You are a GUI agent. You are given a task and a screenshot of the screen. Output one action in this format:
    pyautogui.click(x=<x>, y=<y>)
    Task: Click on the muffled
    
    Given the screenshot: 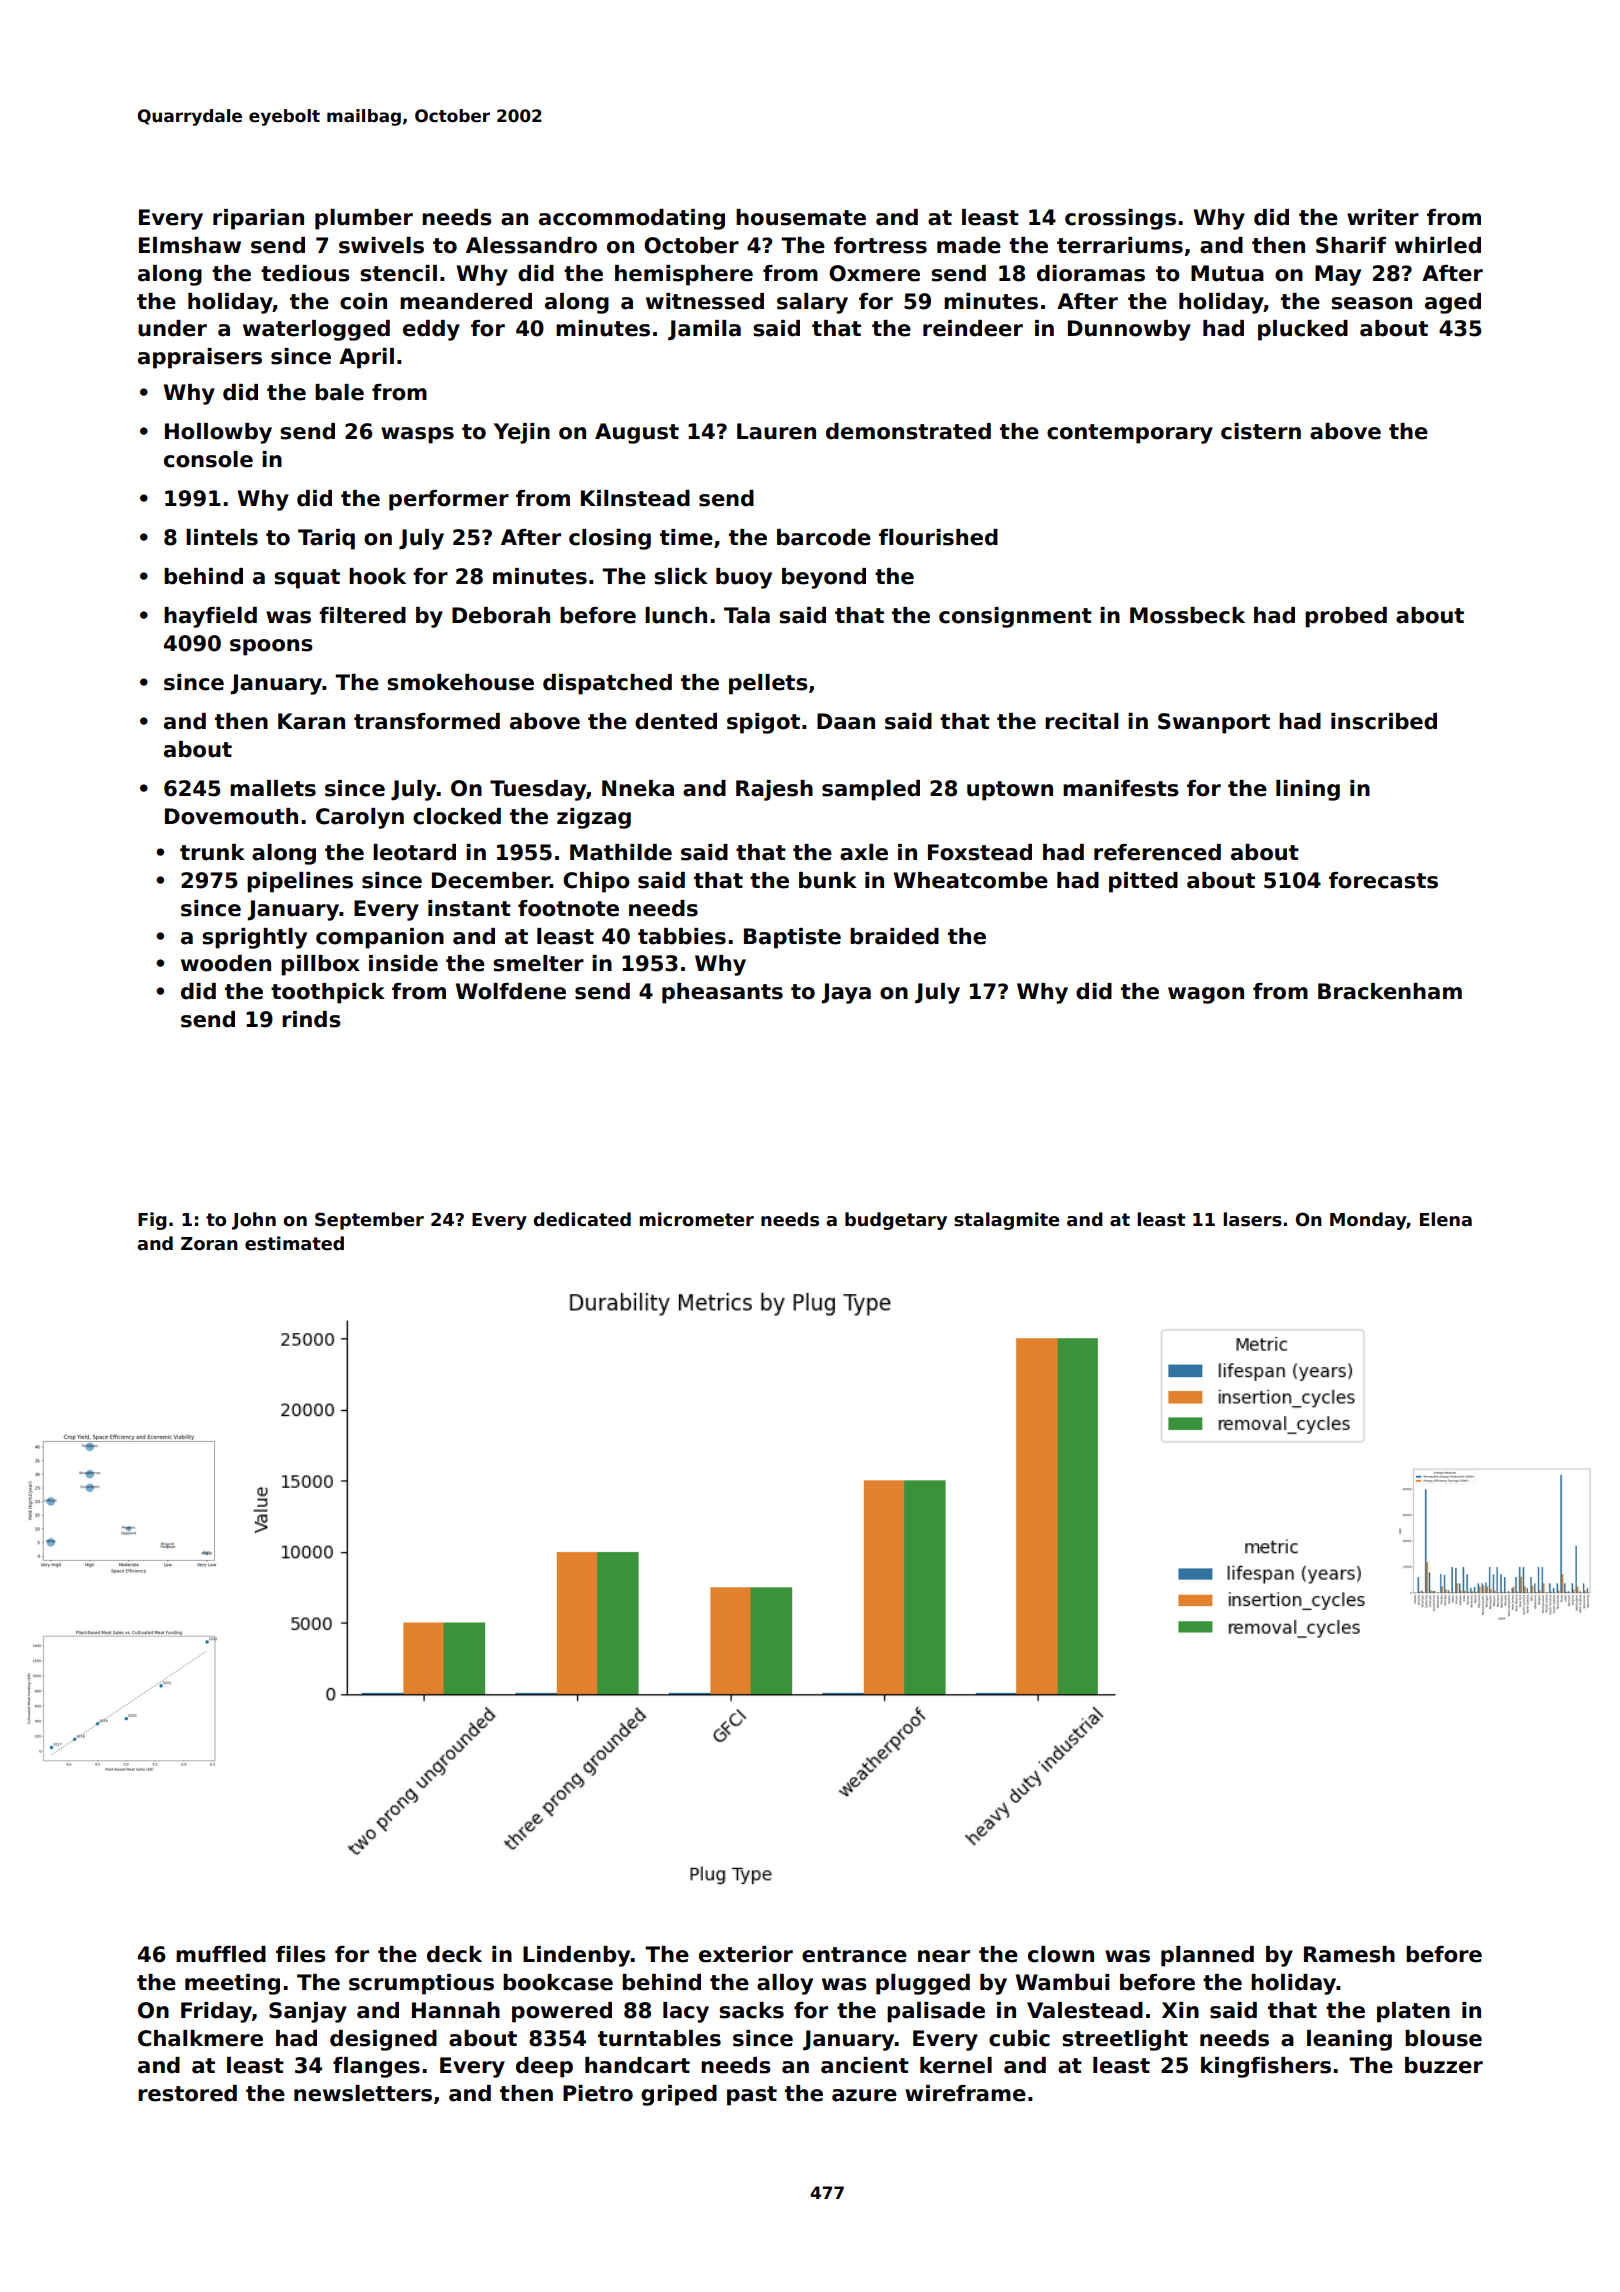 What is the action you would take?
    pyautogui.click(x=221, y=1954)
